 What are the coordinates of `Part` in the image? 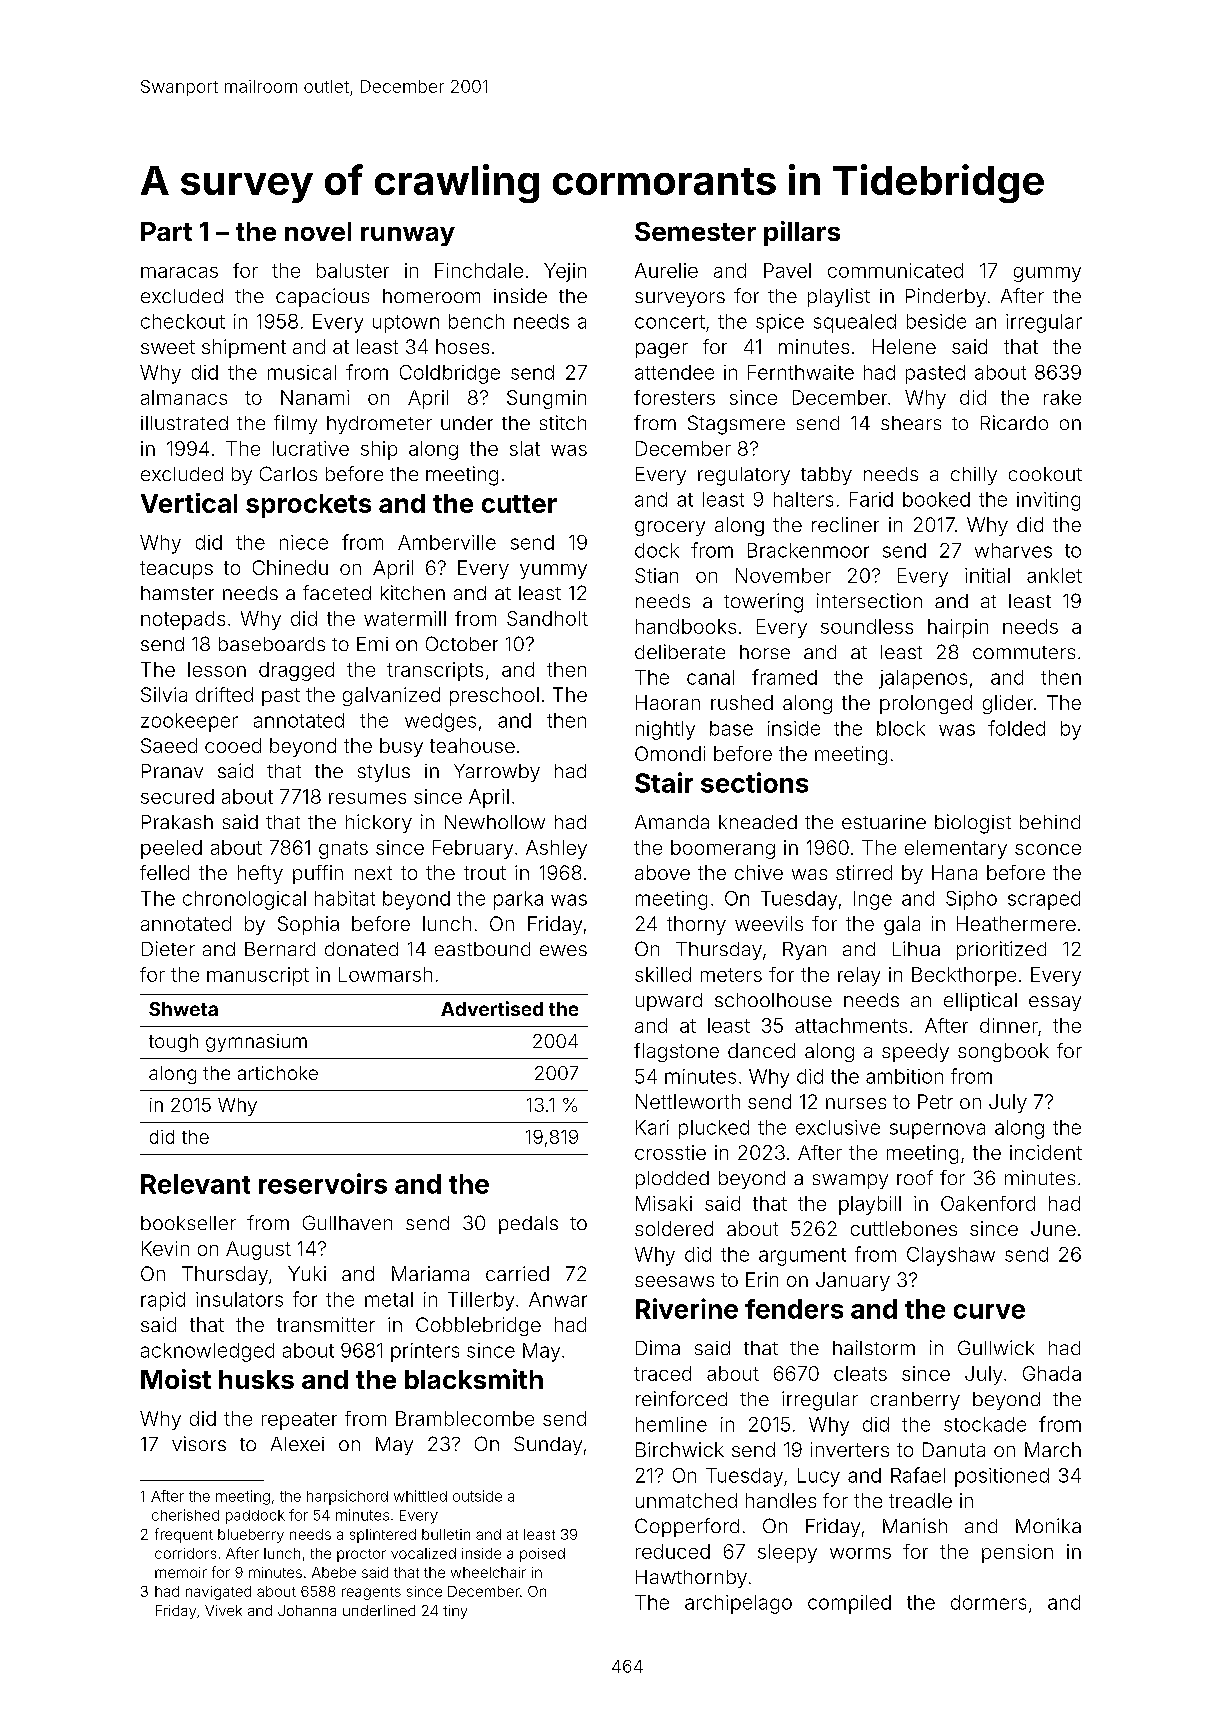 It's located at (166, 231).
